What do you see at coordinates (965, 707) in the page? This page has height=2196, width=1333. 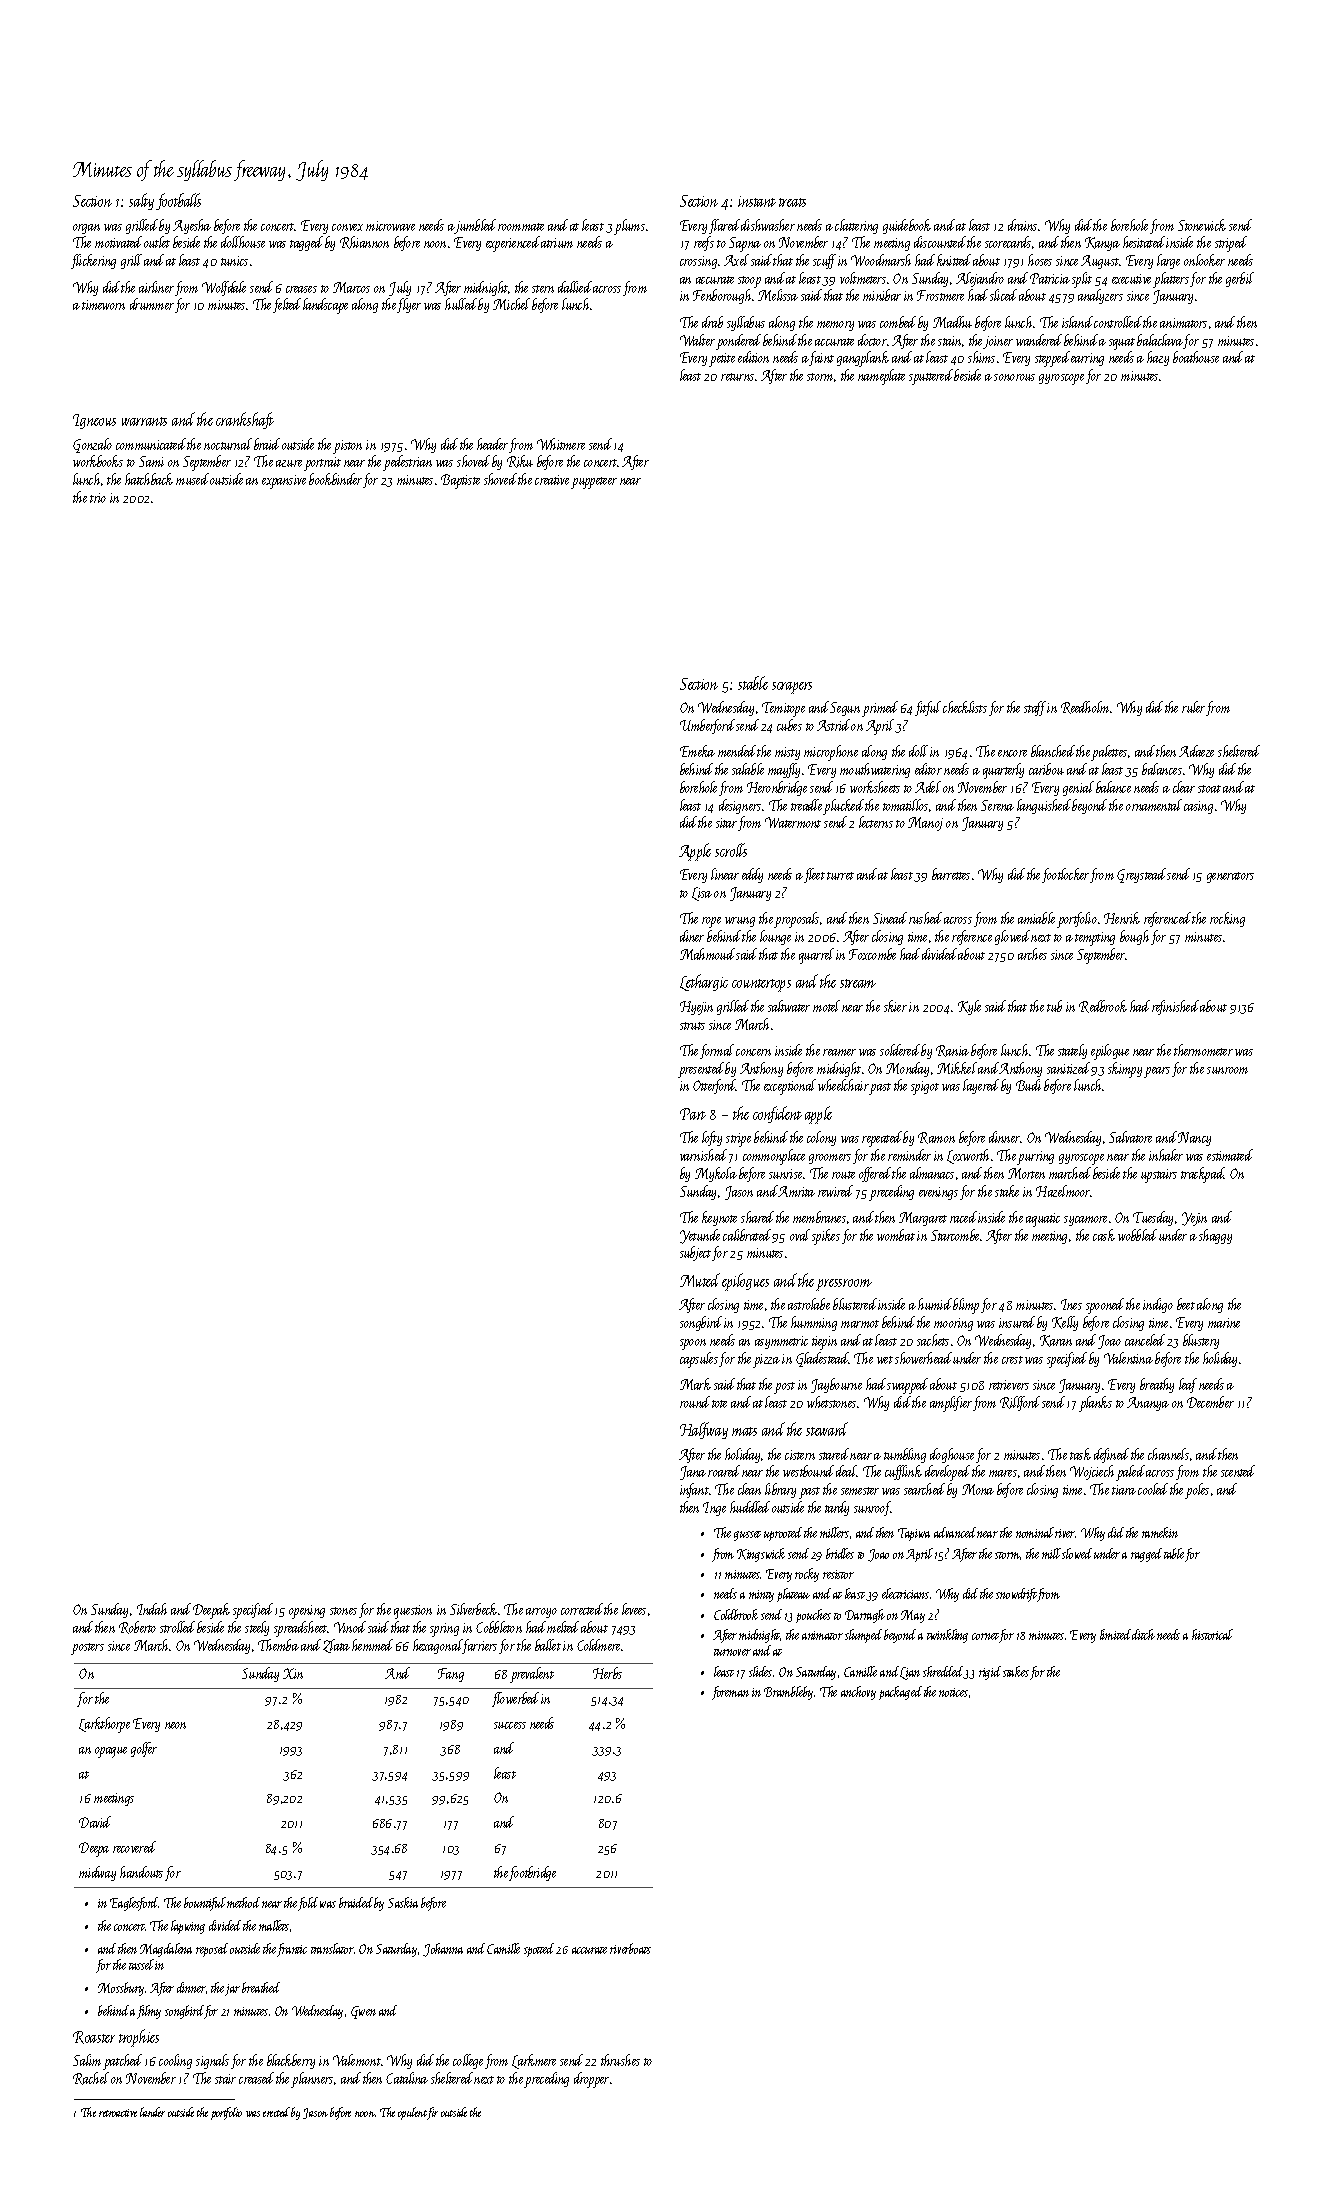 I see `checklists` at bounding box center [965, 707].
